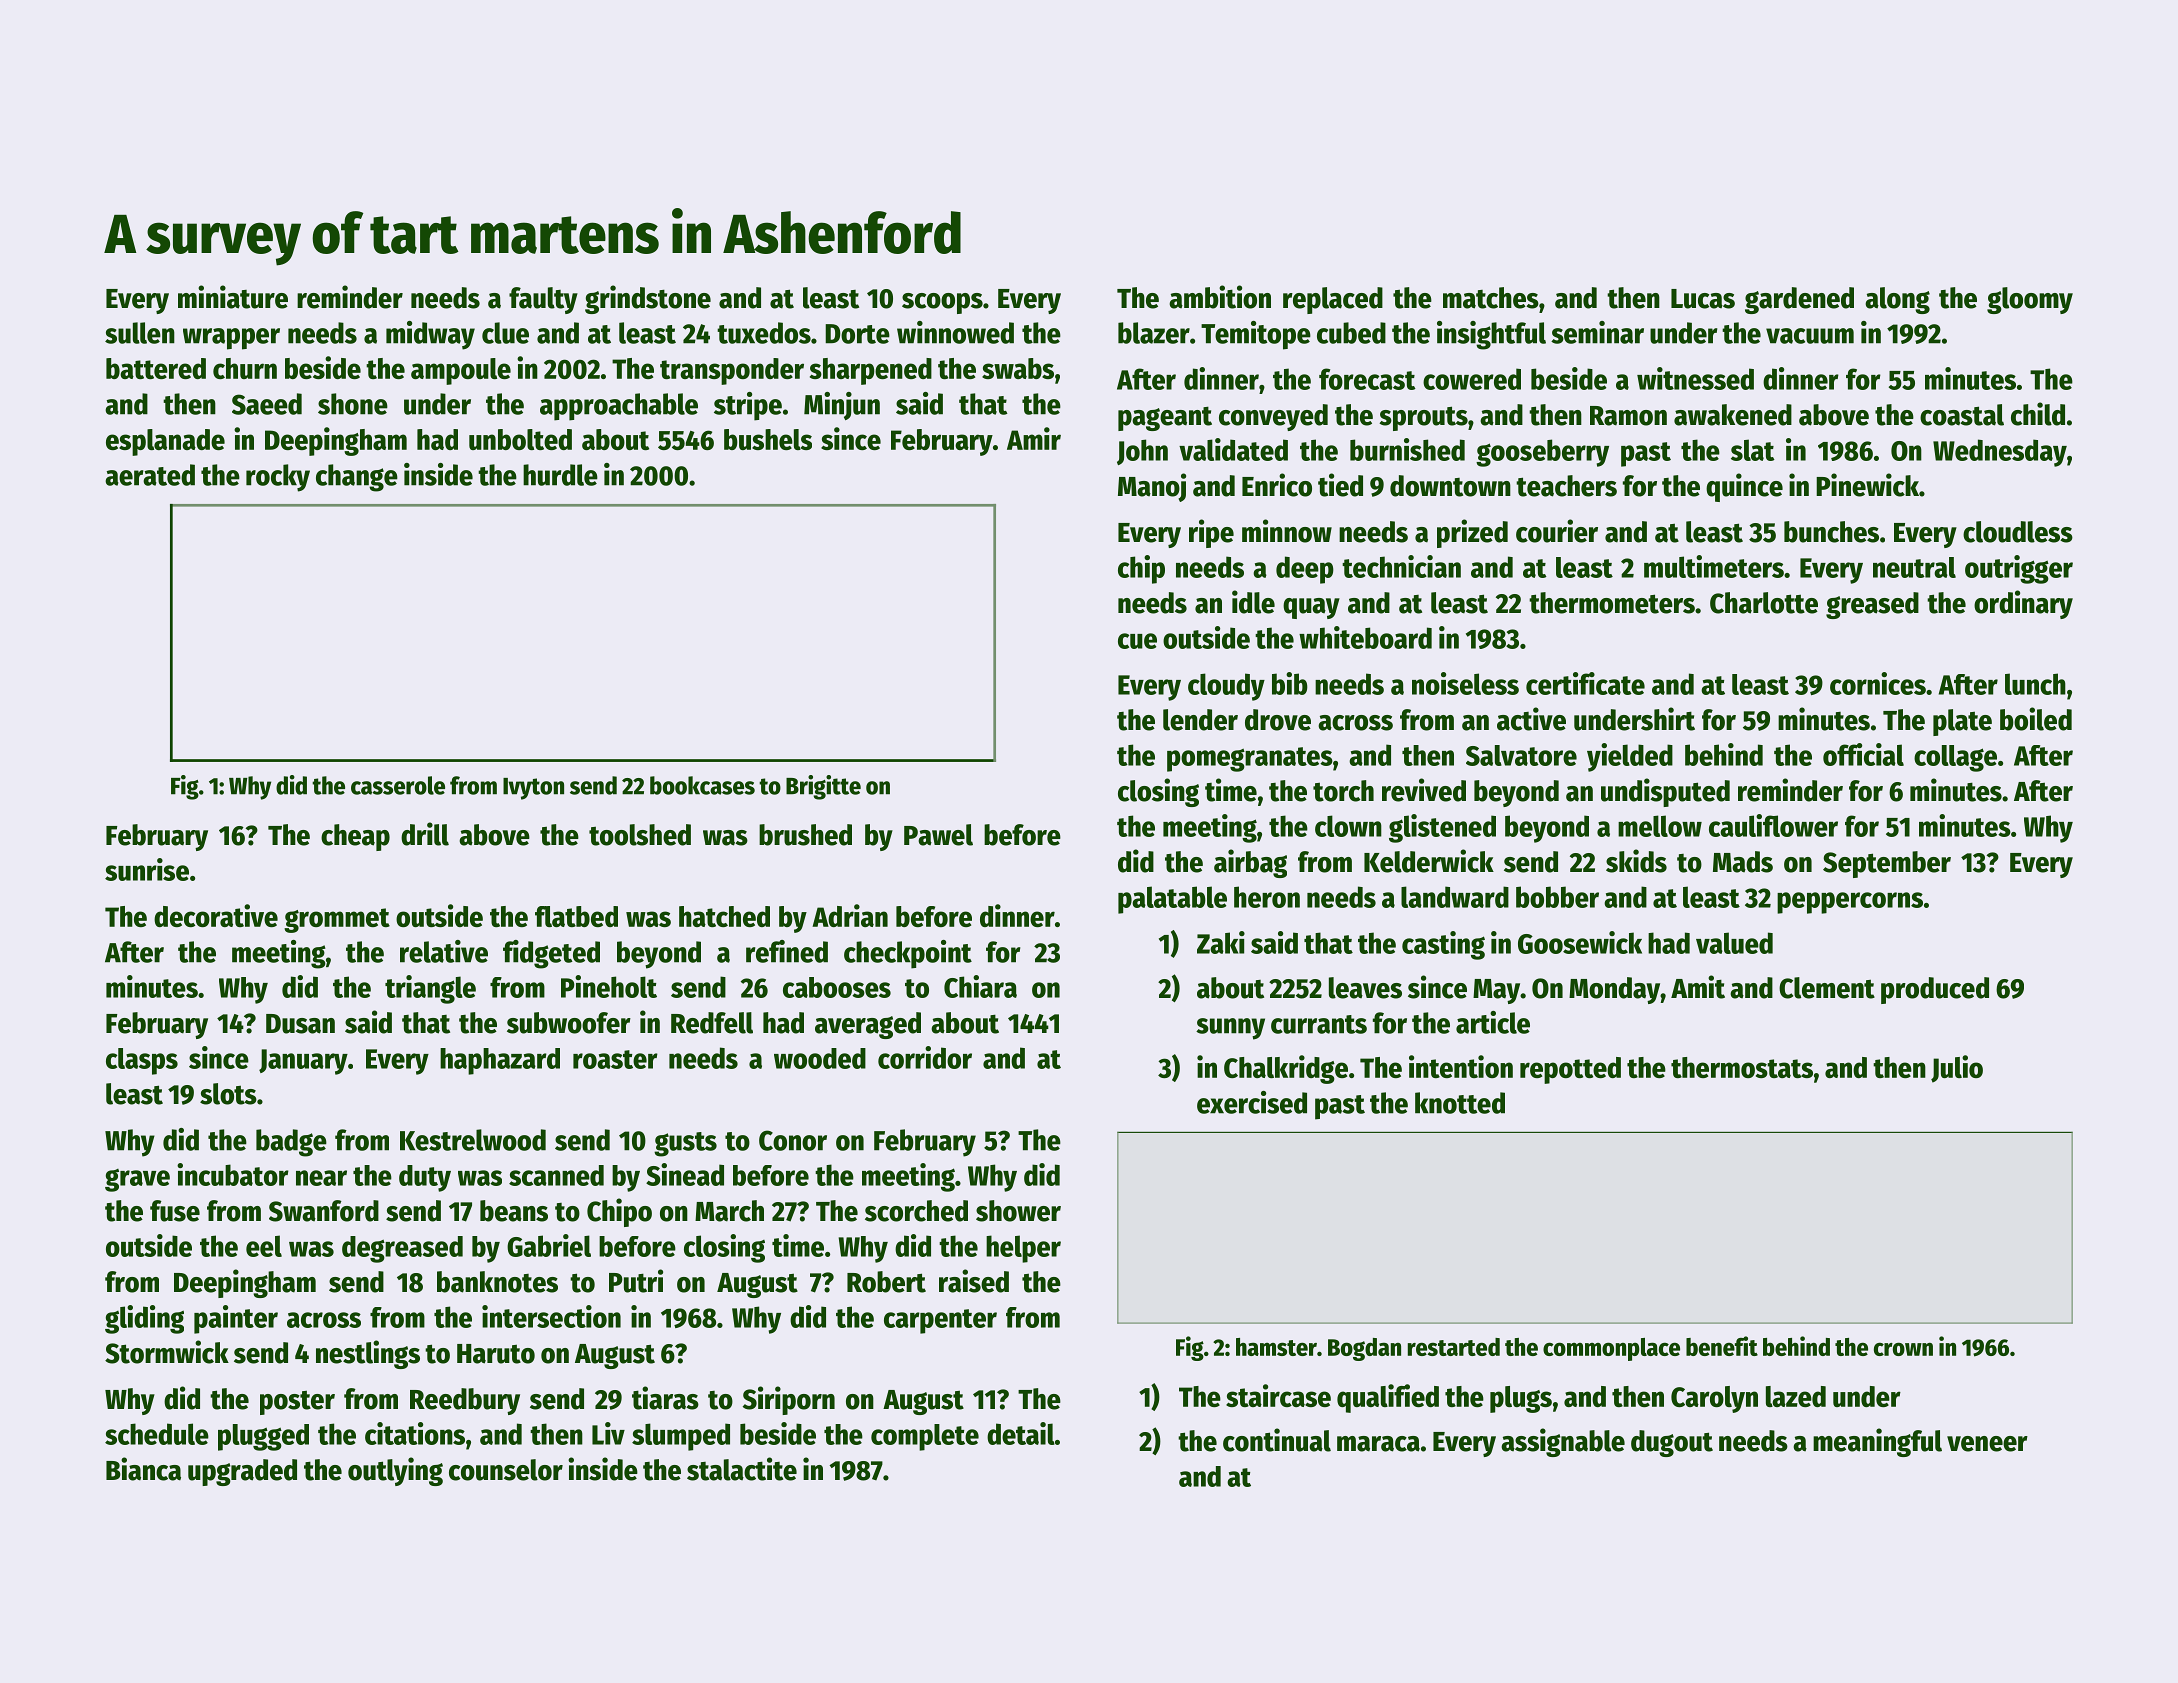  What do you see at coordinates (2023, 604) in the page?
I see `ordinary` at bounding box center [2023, 604].
